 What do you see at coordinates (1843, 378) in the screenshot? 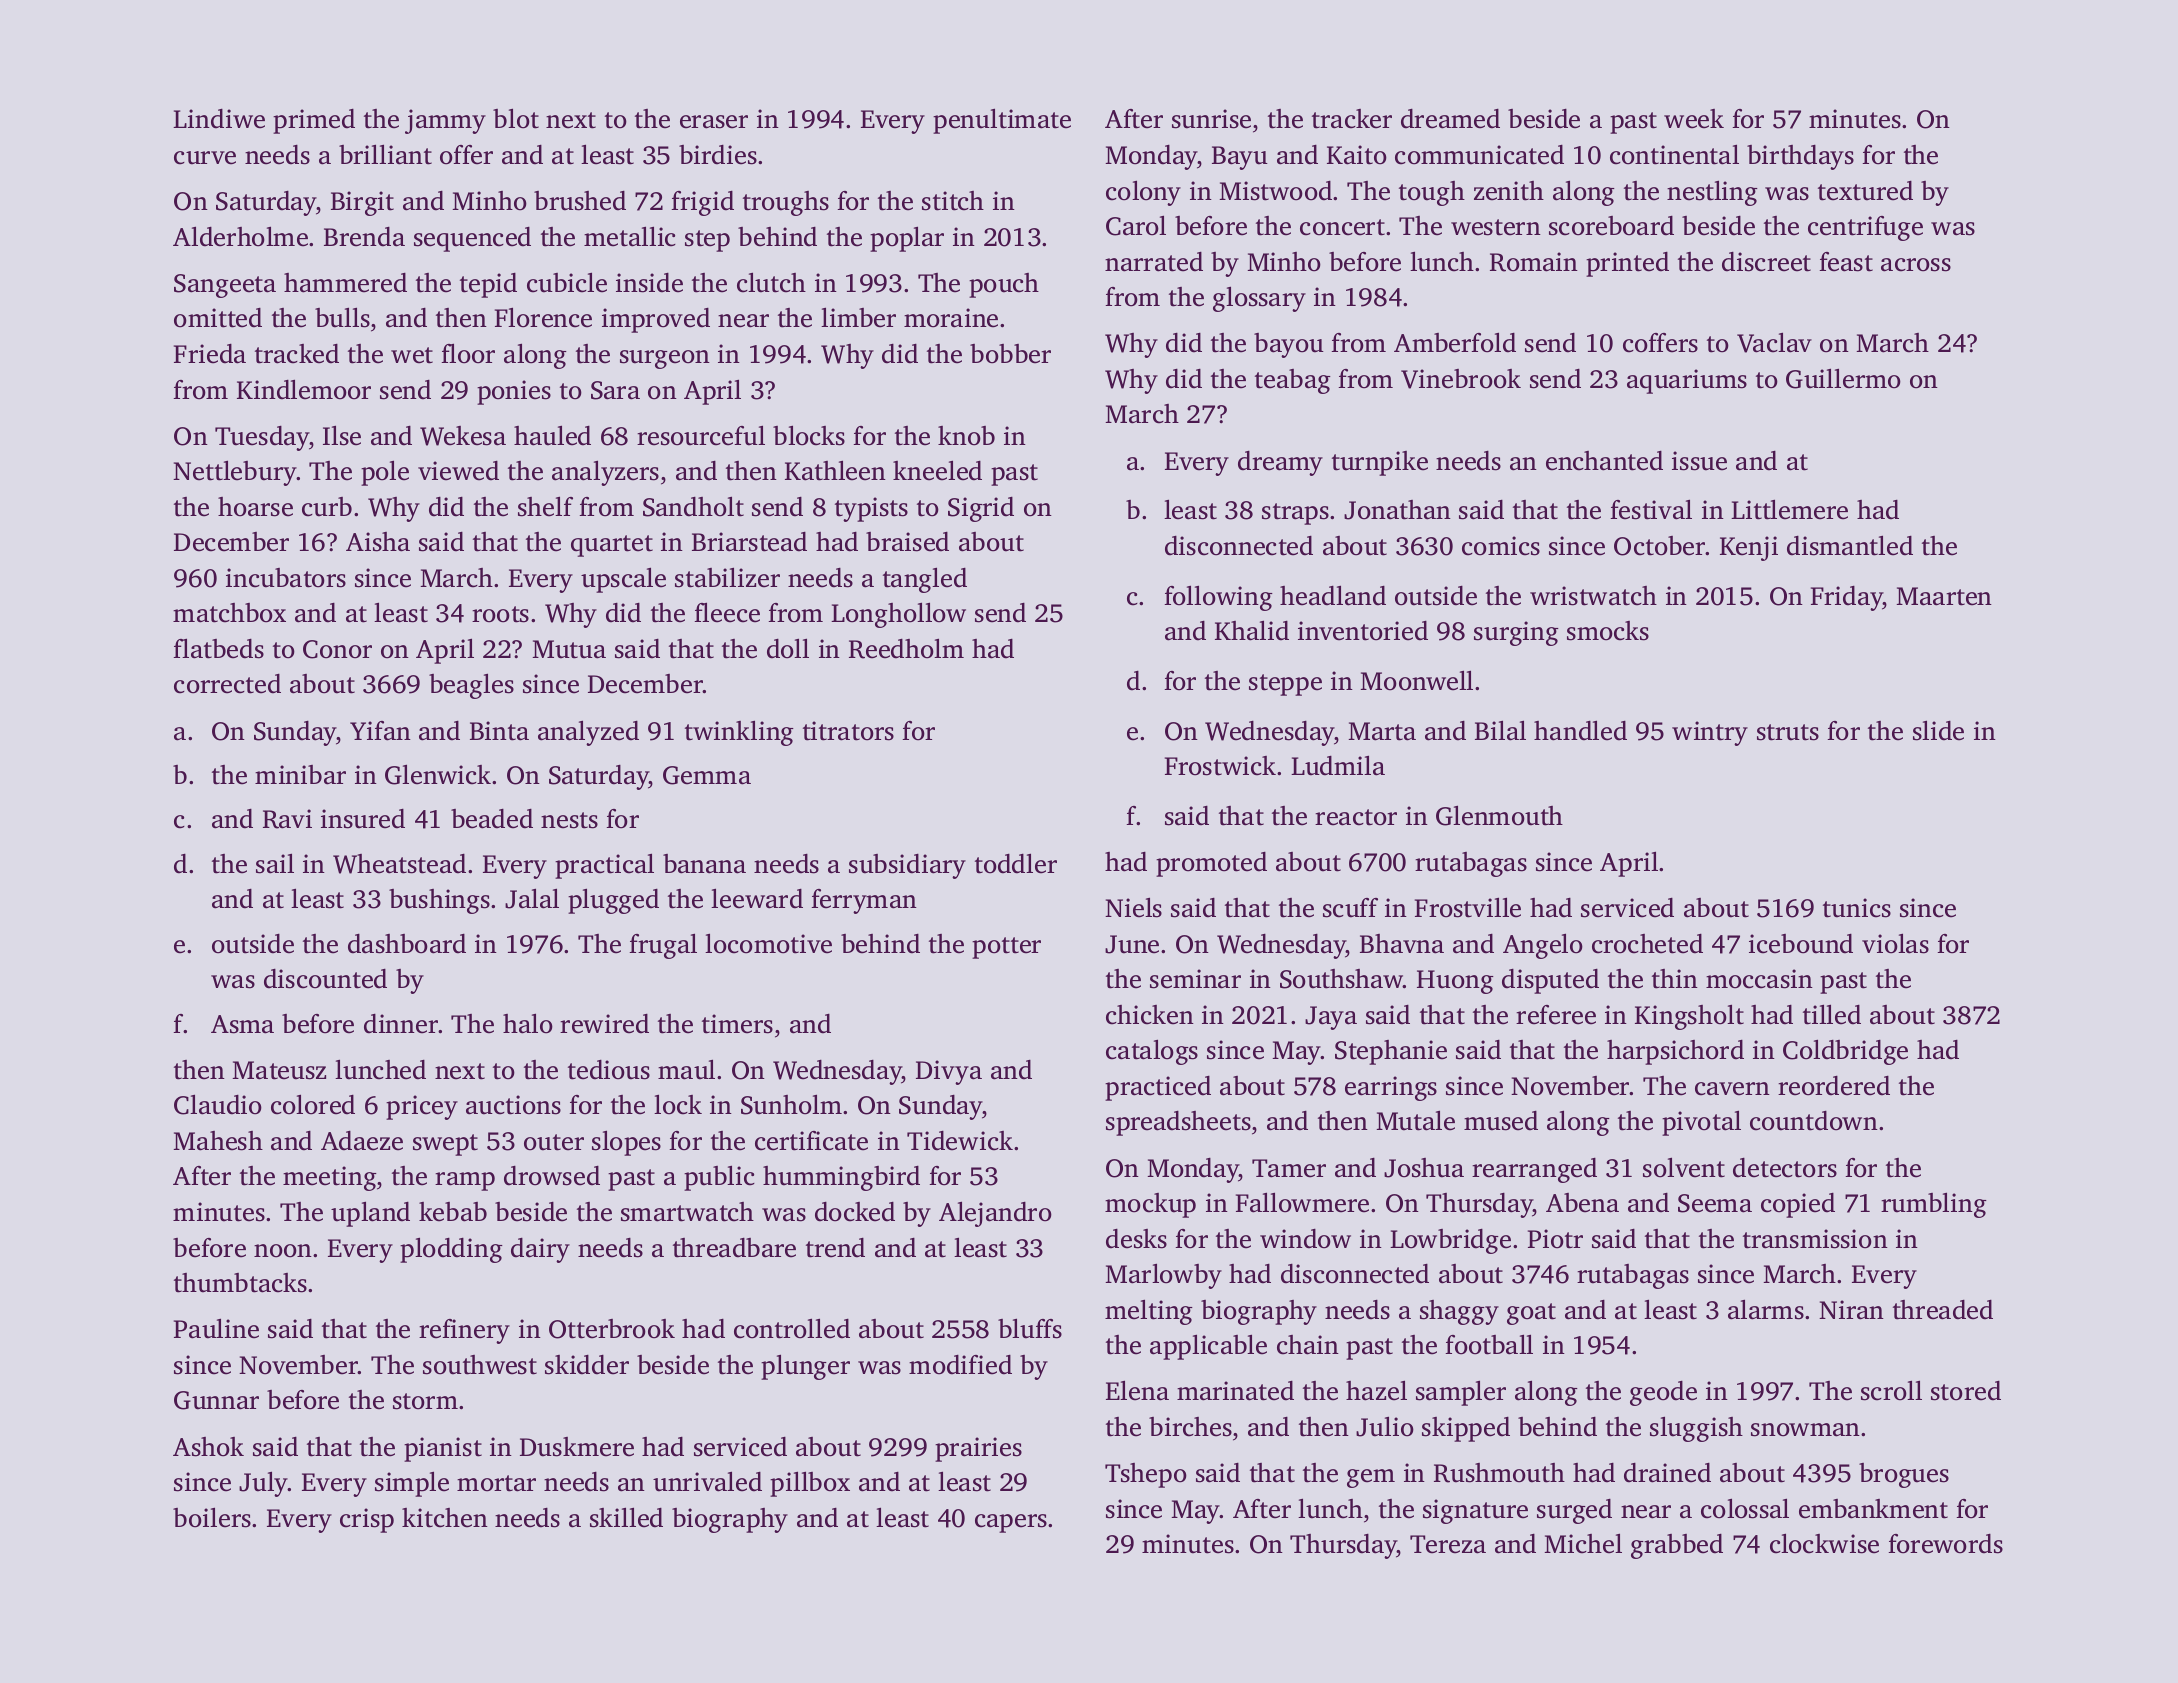
I see `Guillermo` at bounding box center [1843, 378].
